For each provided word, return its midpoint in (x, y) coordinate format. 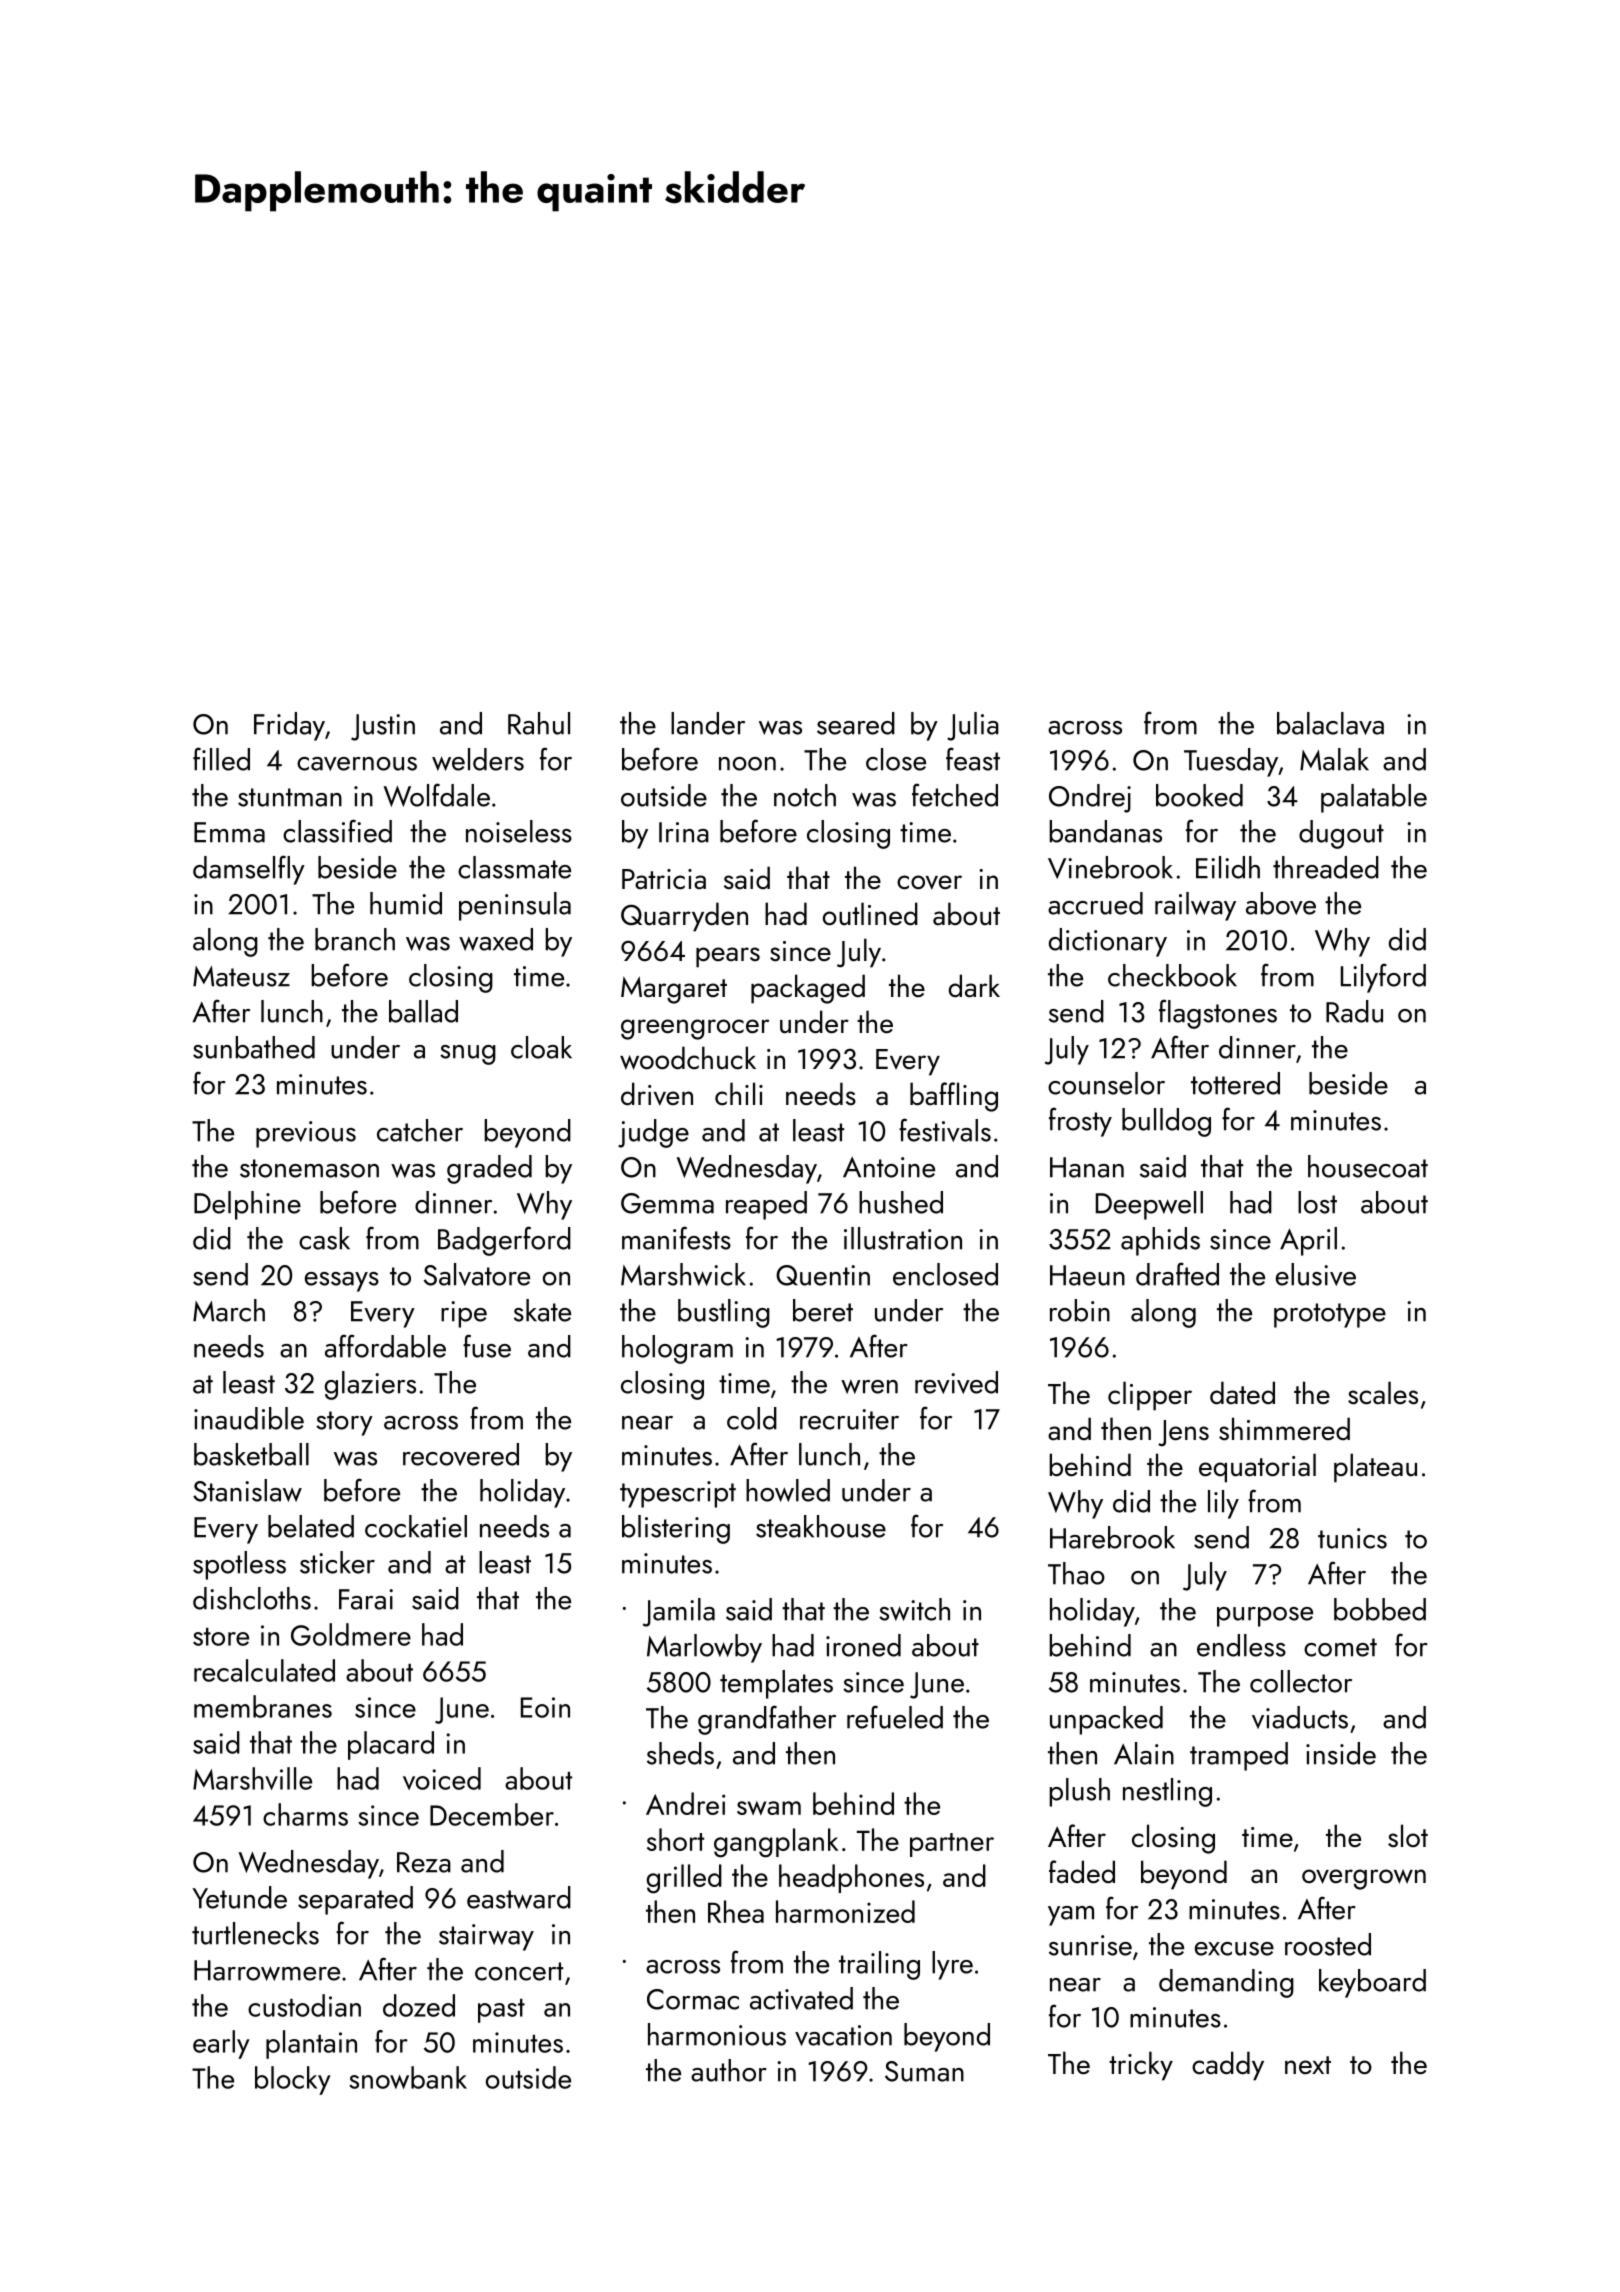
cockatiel (416, 1526)
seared (856, 723)
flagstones (1218, 1014)
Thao (1076, 1573)
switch (914, 1609)
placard (391, 1745)
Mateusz (241, 976)
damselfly (249, 870)
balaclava (1330, 723)
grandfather (767, 1720)
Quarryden (684, 917)
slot (1408, 1836)
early (221, 2044)
